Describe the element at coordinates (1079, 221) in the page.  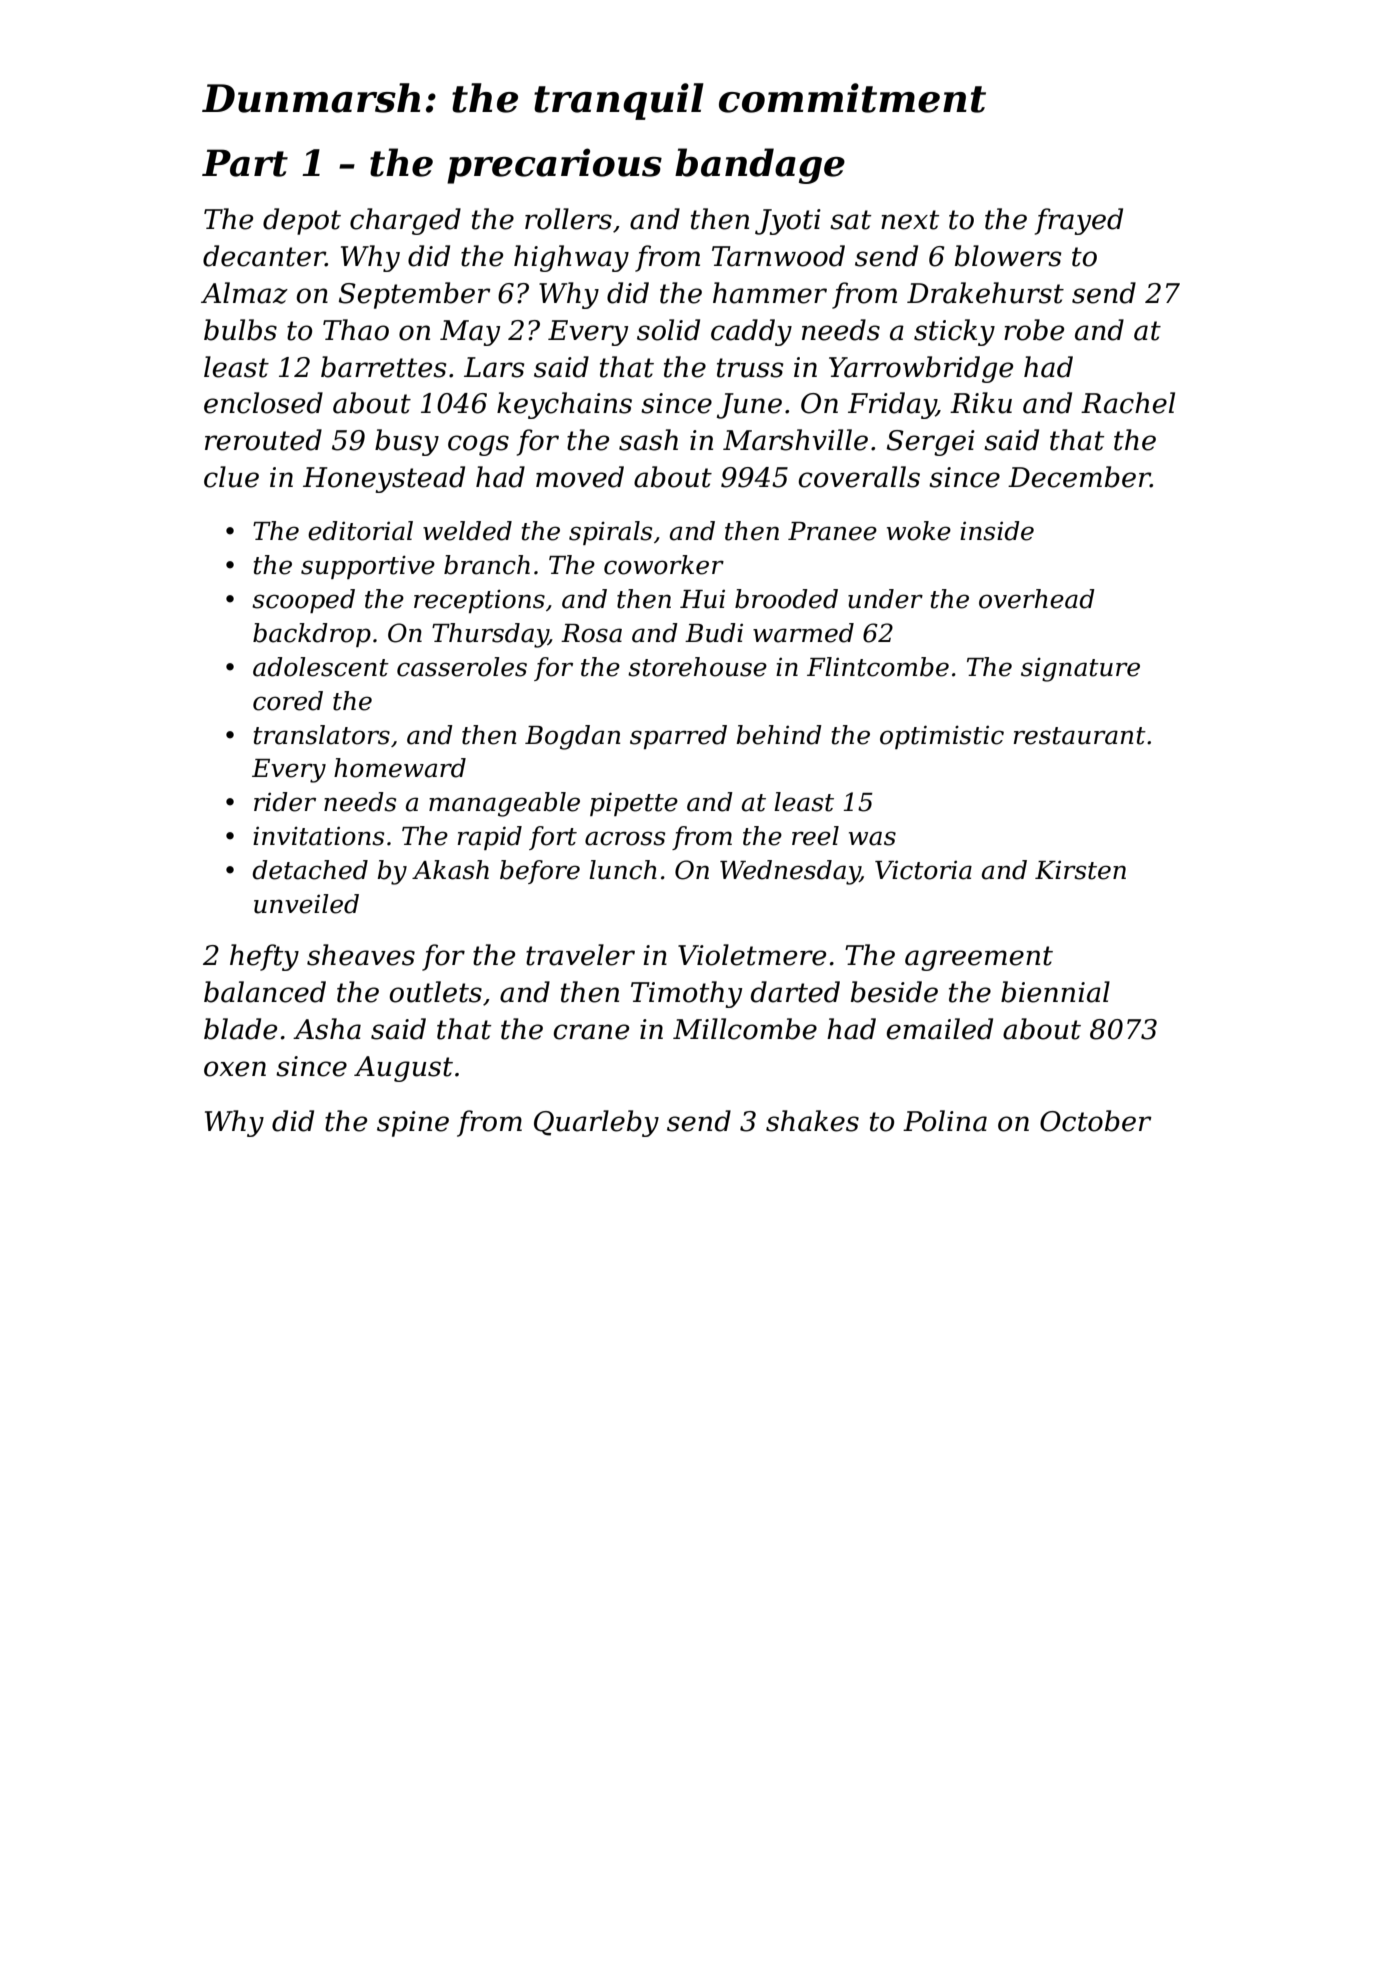
I see `frayed` at that location.
